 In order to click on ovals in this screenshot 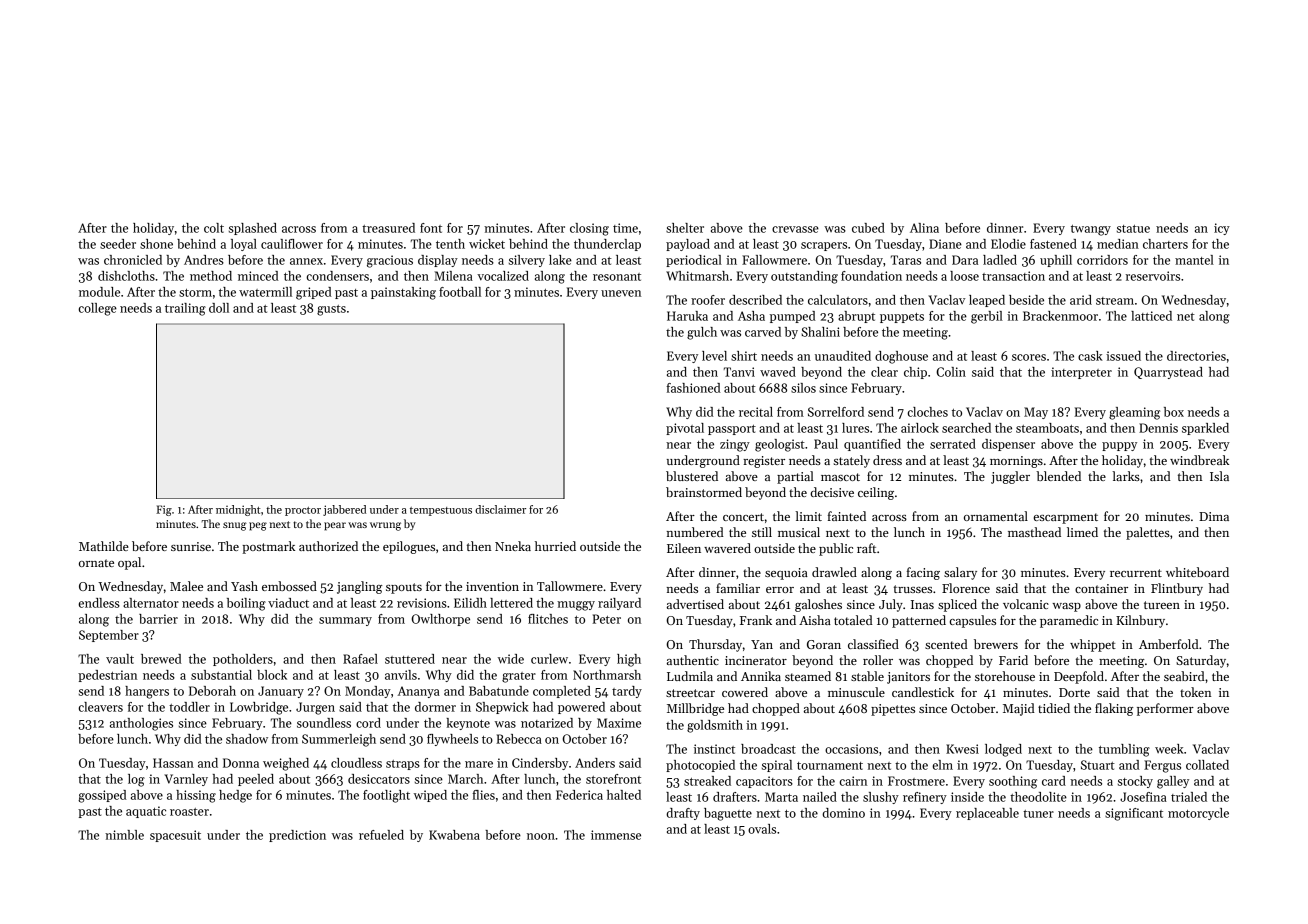, I will do `click(762, 829)`.
